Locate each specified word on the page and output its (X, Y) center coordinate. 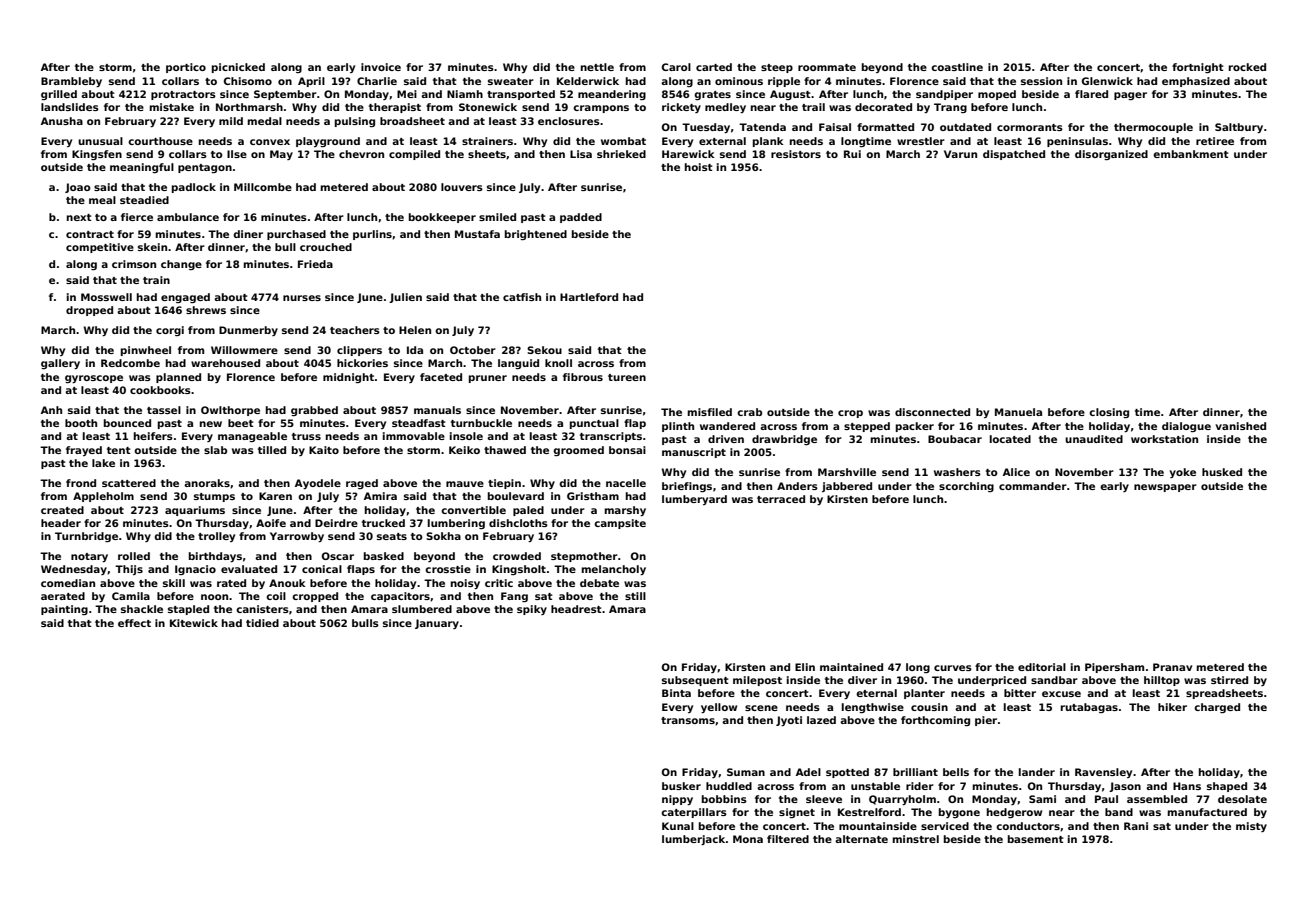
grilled (59, 95)
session (1041, 81)
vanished (1241, 426)
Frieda (315, 264)
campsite (620, 524)
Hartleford (589, 297)
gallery (60, 364)
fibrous (583, 377)
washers (957, 472)
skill (174, 583)
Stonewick (488, 107)
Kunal (678, 826)
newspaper (1165, 488)
